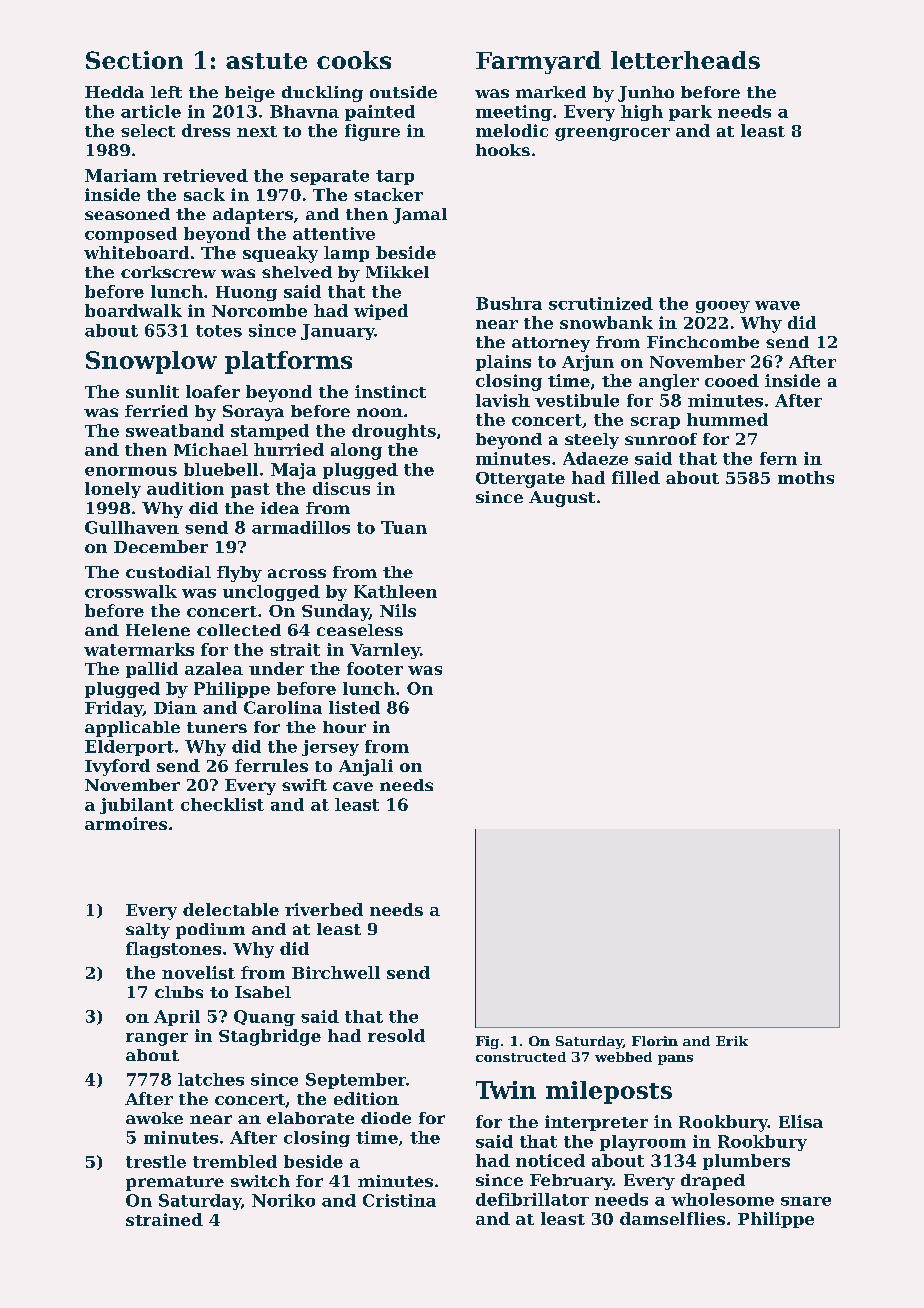 Image resolution: width=924 pixels, height=1308 pixels. What do you see at coordinates (562, 499) in the image?
I see `August` at bounding box center [562, 499].
